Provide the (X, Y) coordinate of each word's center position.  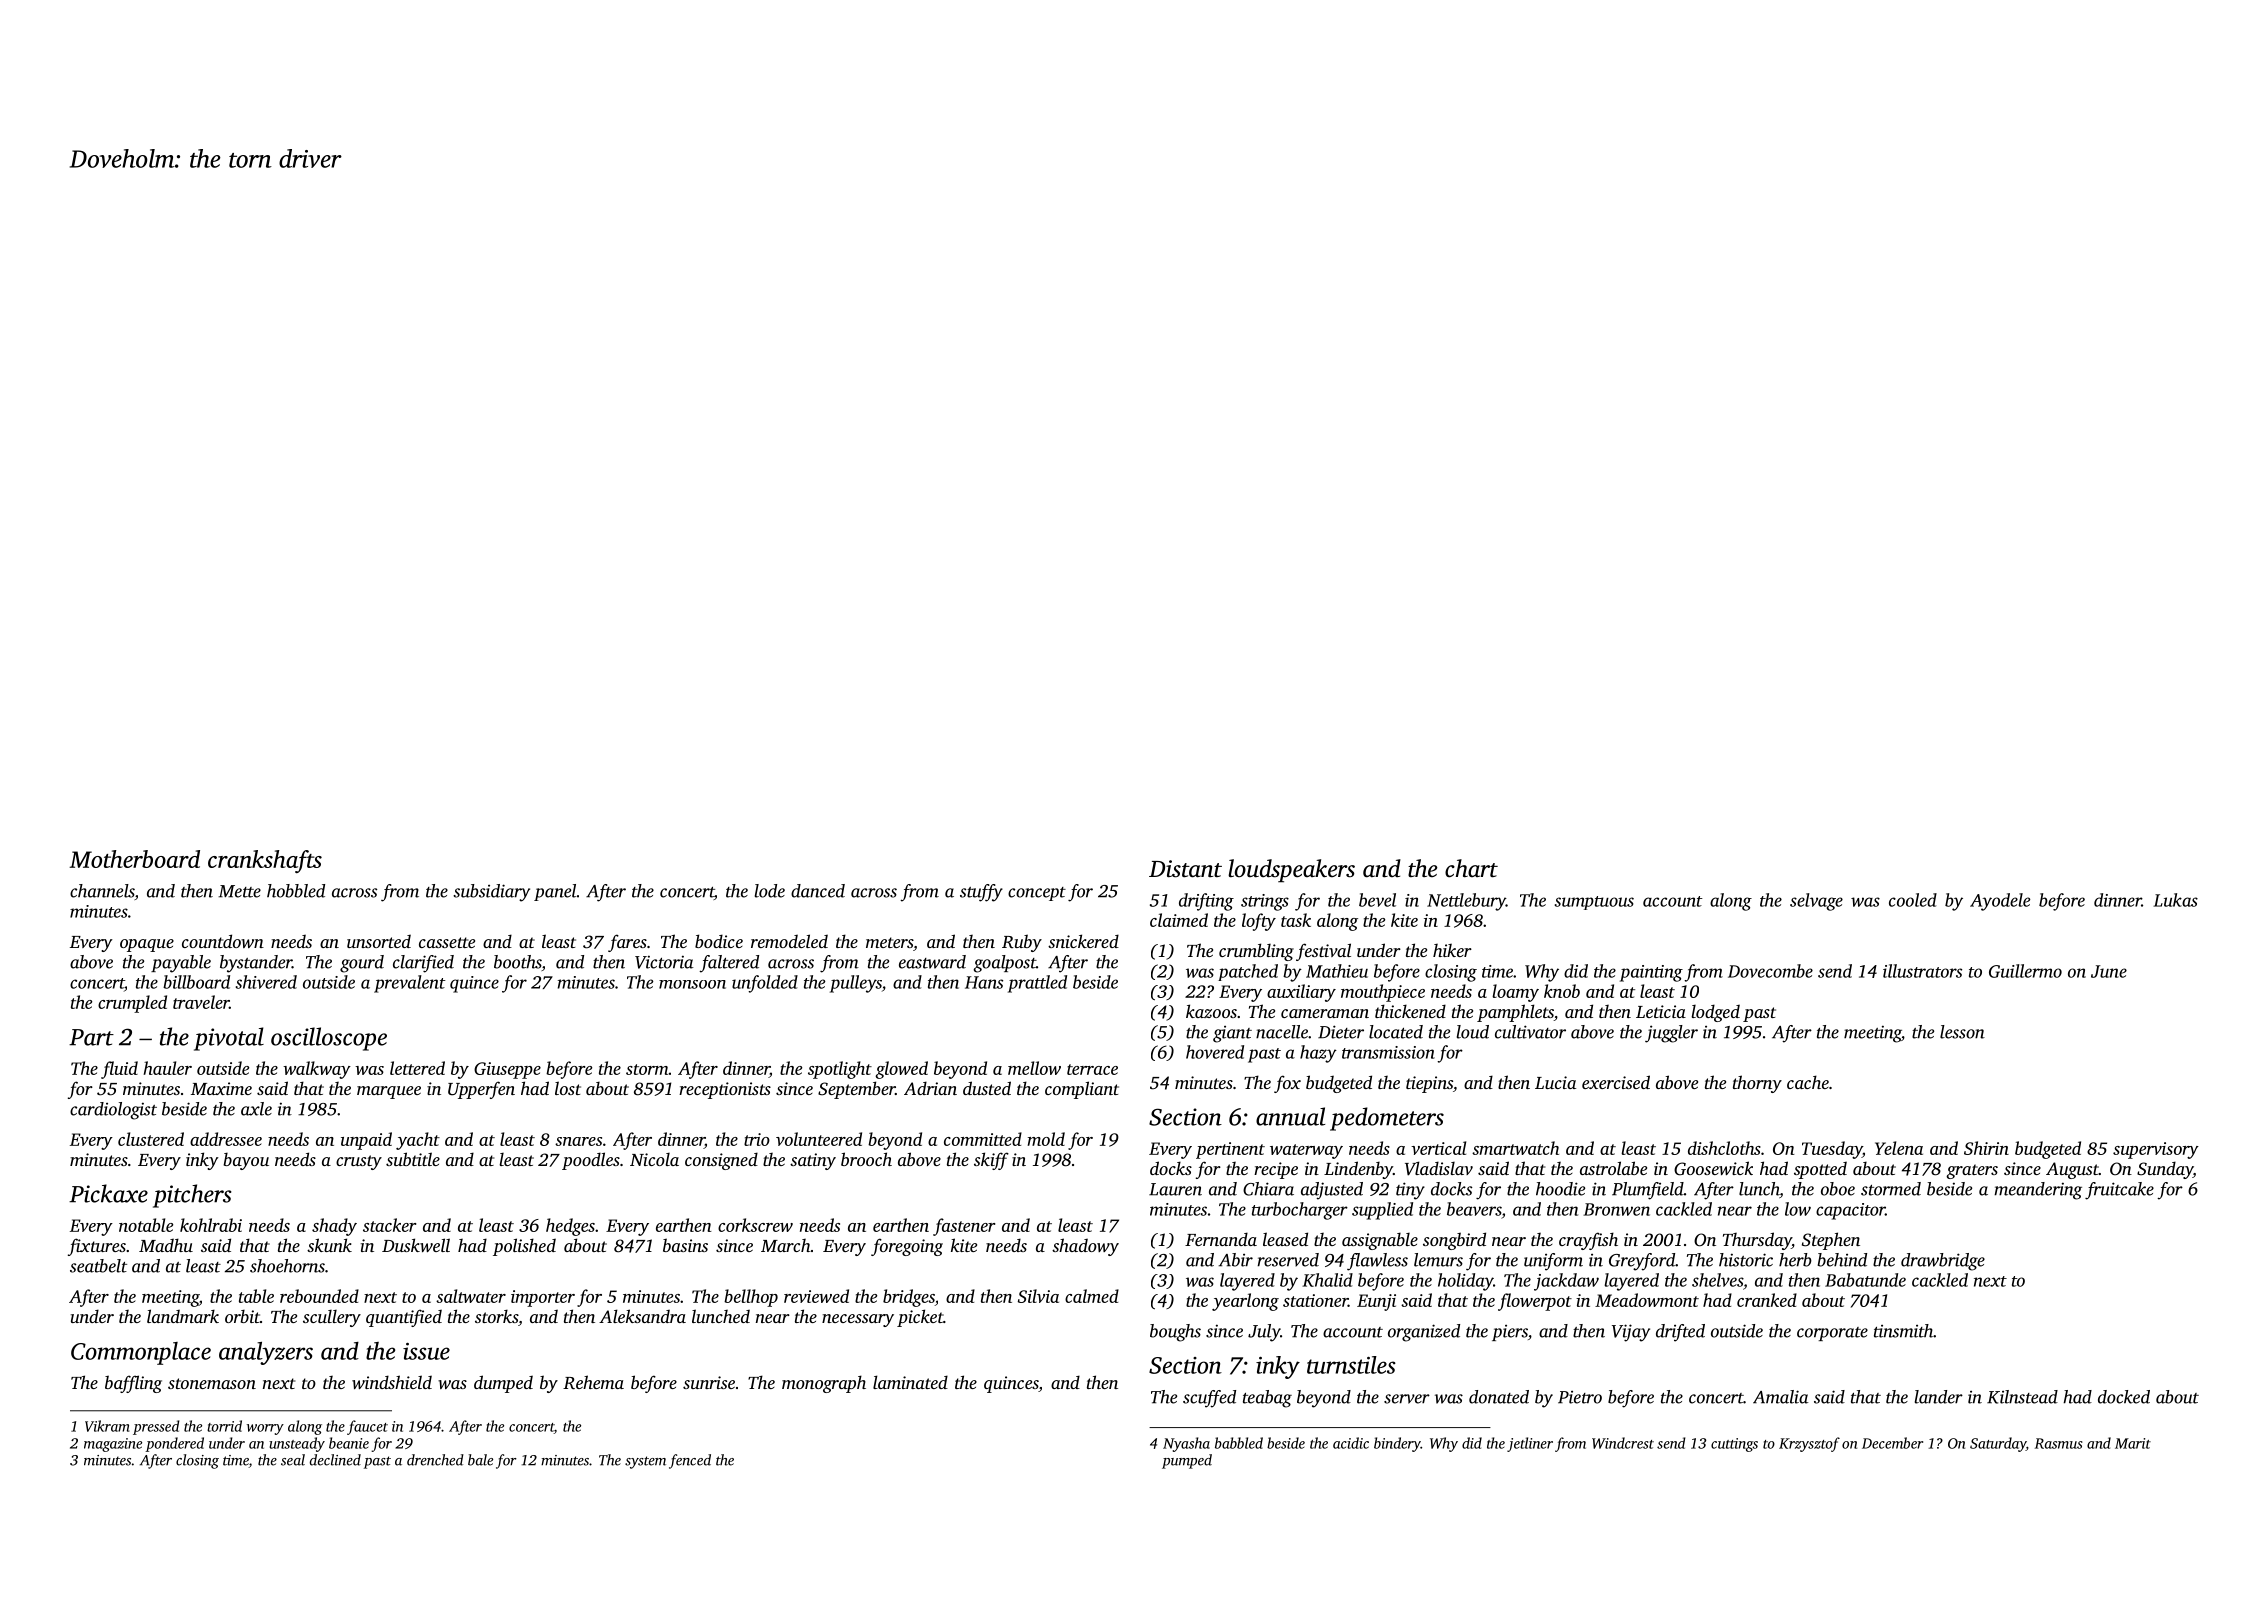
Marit (2133, 1443)
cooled (1913, 900)
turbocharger (1300, 1211)
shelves (1717, 1280)
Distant (1185, 869)
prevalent (410, 984)
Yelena (1899, 1148)
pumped (1187, 1461)
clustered (151, 1139)
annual (1290, 1116)
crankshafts (265, 861)
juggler (1671, 1034)
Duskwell (416, 1245)
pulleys (856, 984)
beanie (349, 1443)
